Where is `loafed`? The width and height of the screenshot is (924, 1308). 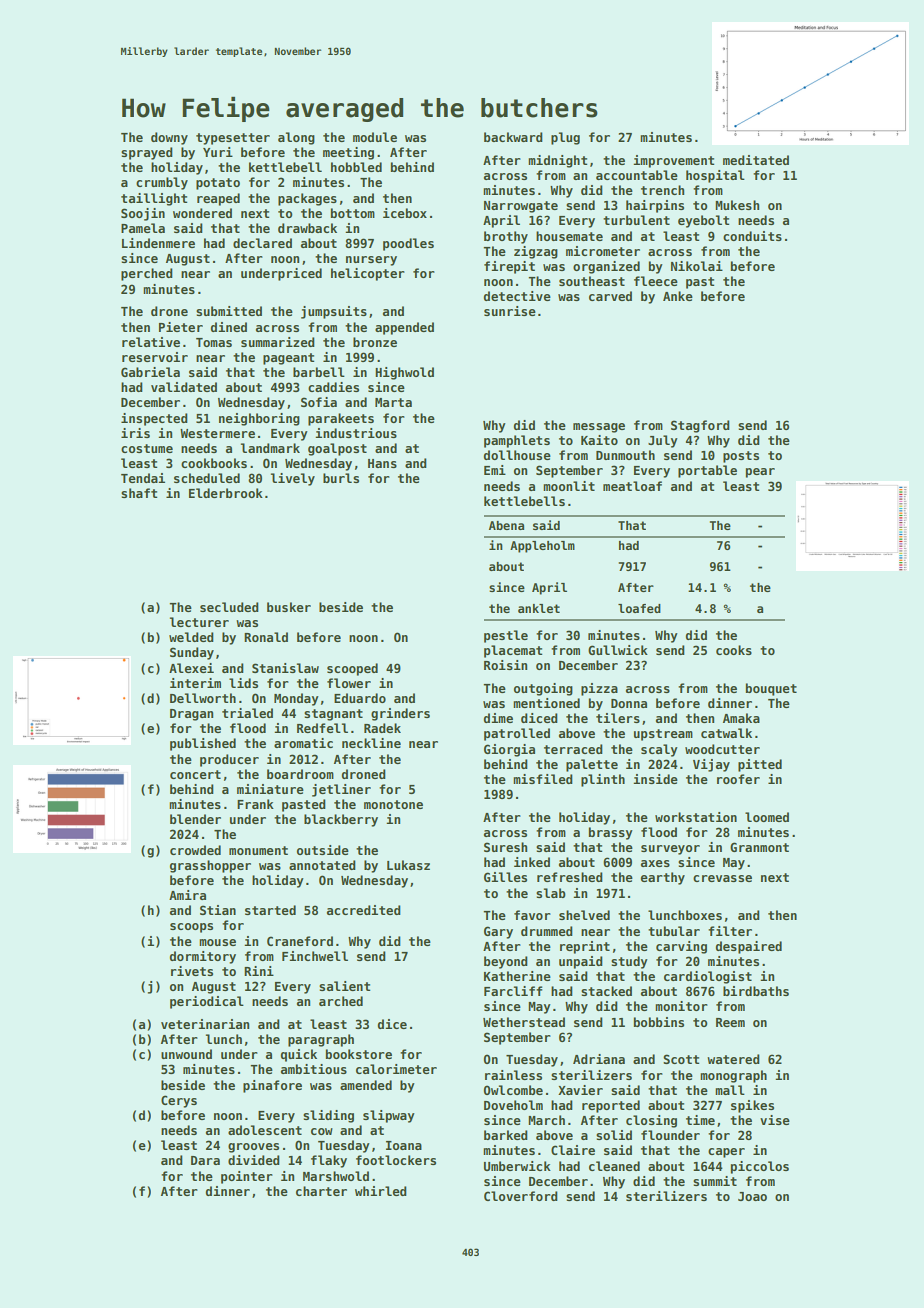 loafed is located at coordinates (639, 608).
